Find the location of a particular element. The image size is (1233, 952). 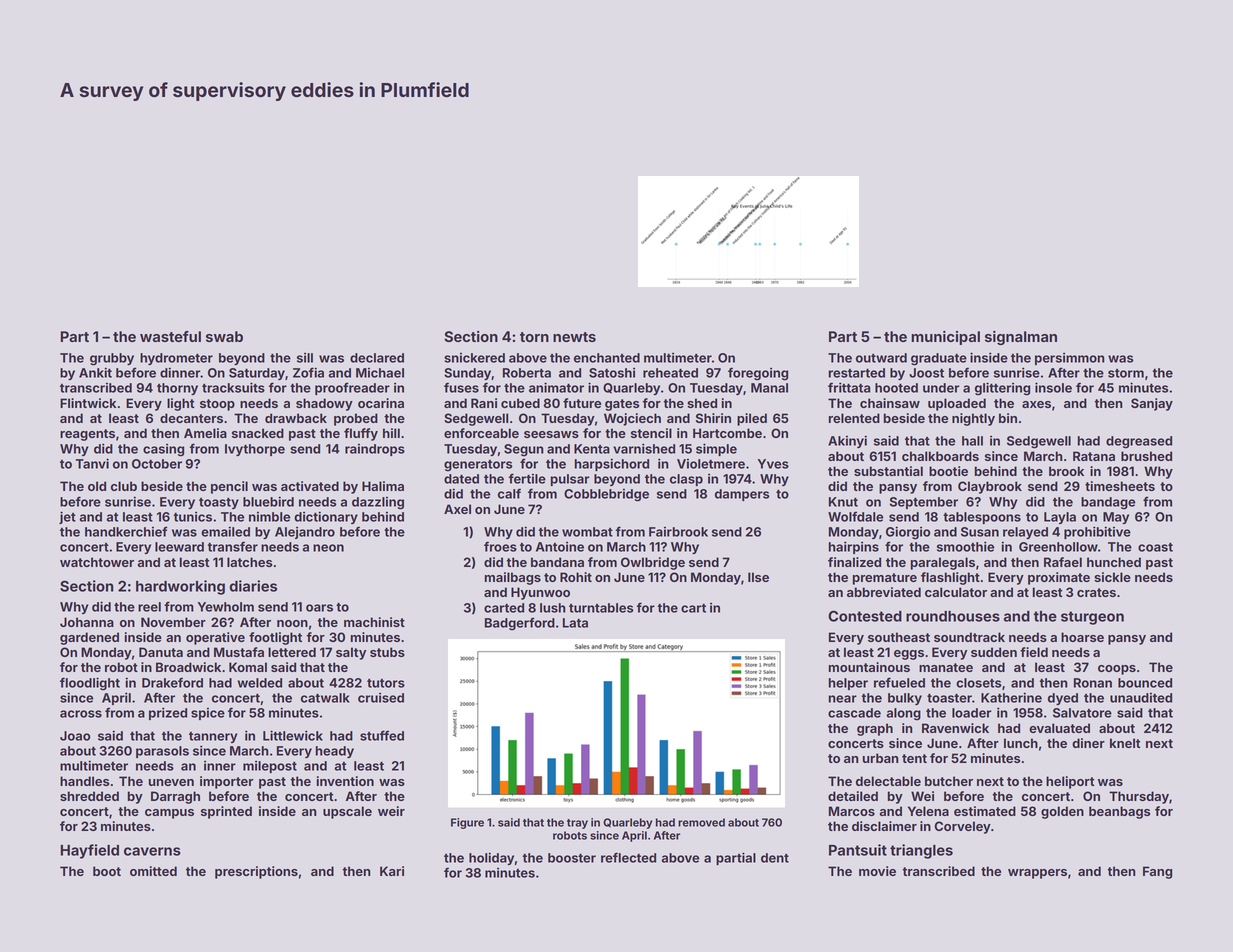

axes is located at coordinates (1036, 404).
